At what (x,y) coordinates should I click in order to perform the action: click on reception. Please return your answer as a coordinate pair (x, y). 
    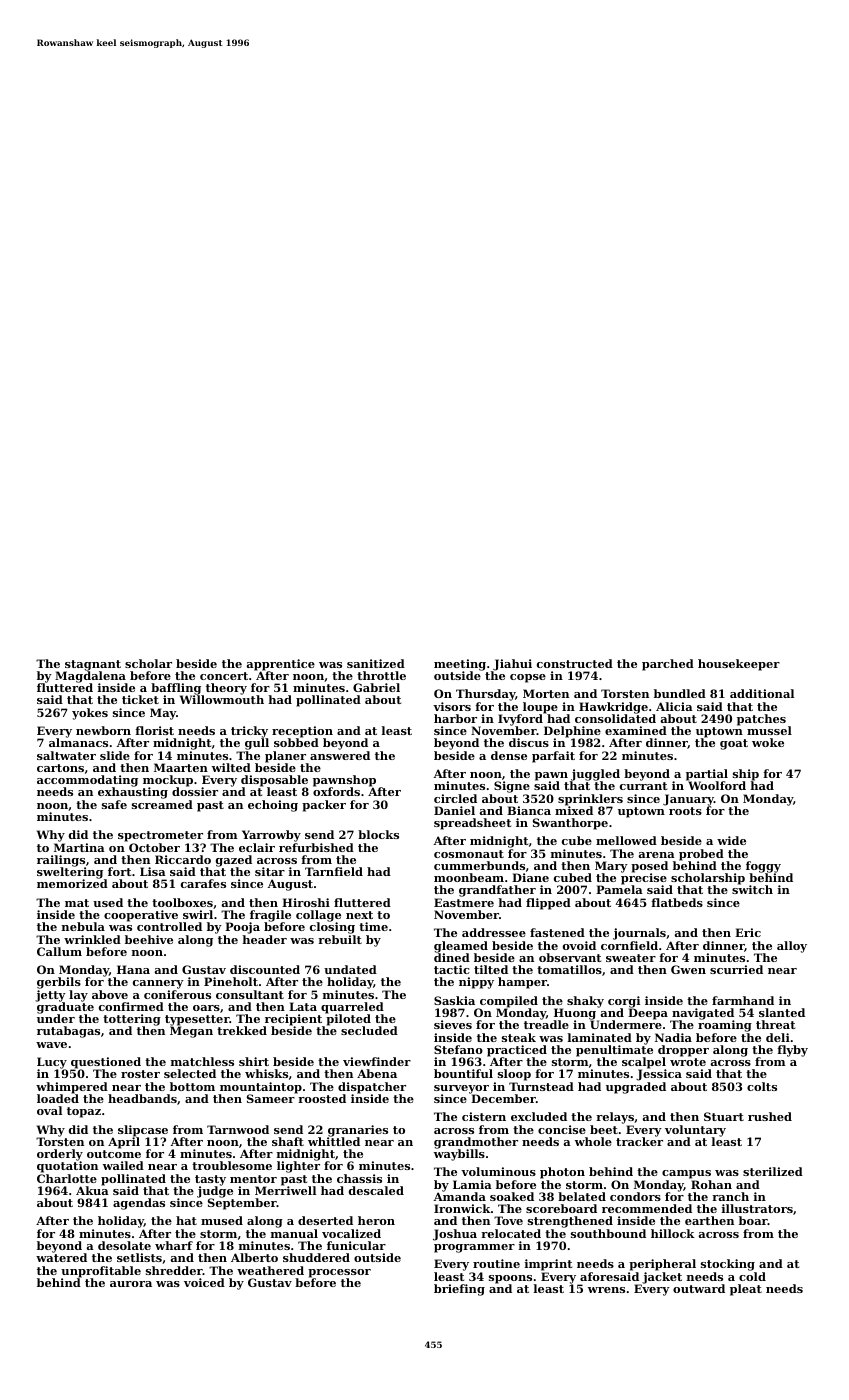
    Looking at the image, I should click on (302, 732).
